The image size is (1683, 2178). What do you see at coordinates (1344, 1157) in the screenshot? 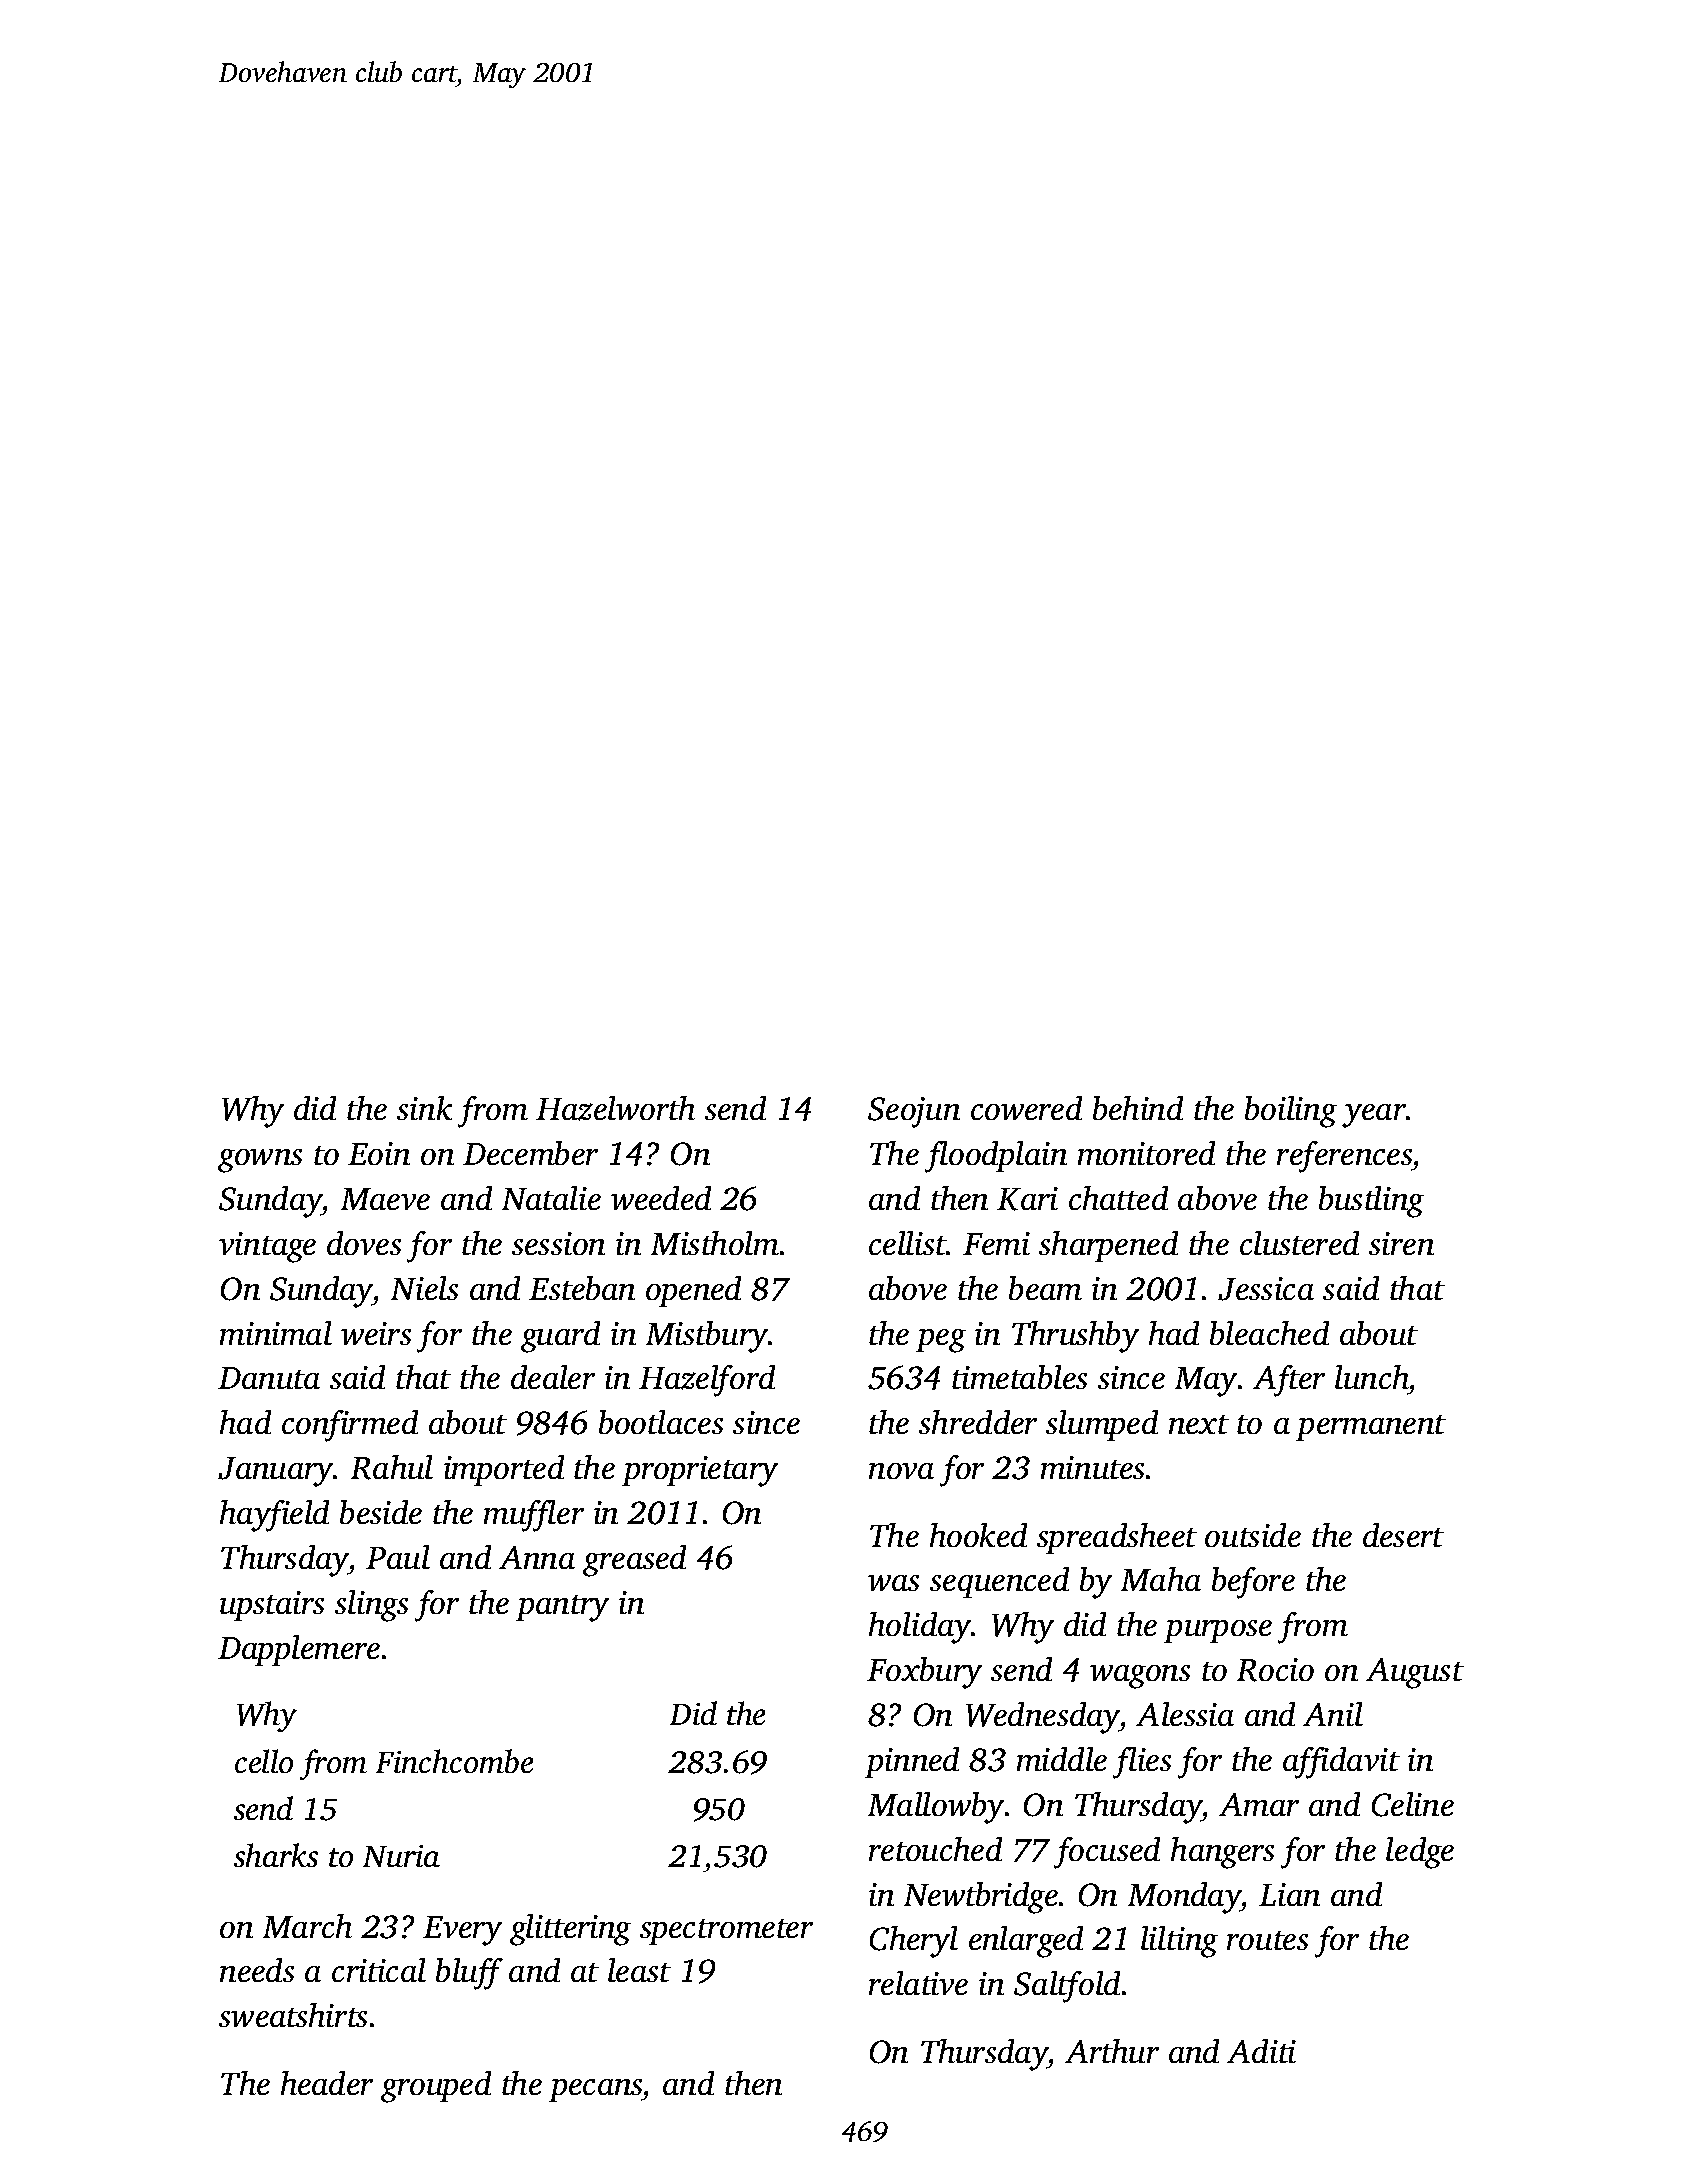
I see `references` at bounding box center [1344, 1157].
